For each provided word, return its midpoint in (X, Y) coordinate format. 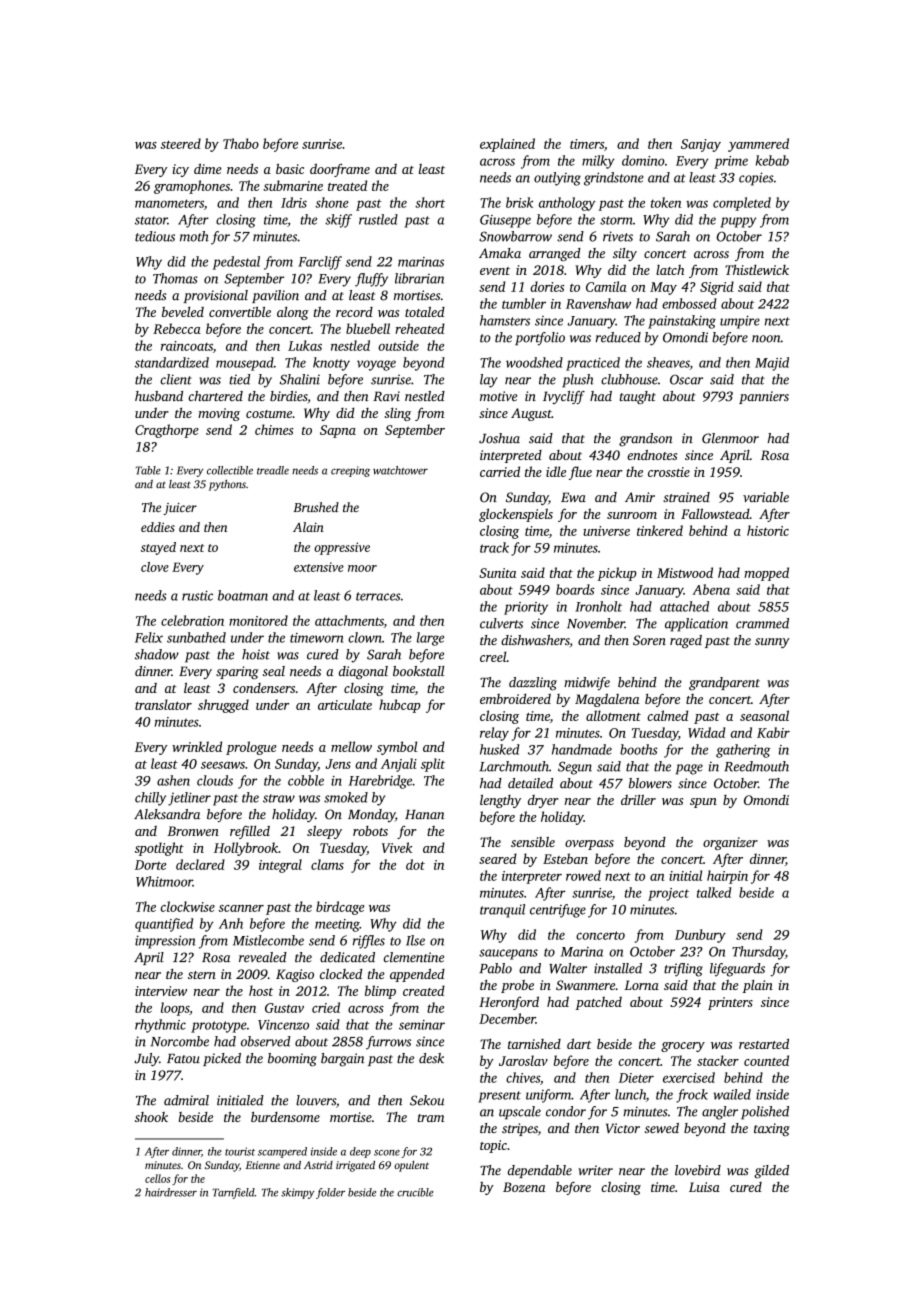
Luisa (704, 1187)
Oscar (686, 379)
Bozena (524, 1187)
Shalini (300, 379)
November (596, 623)
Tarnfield (234, 1193)
